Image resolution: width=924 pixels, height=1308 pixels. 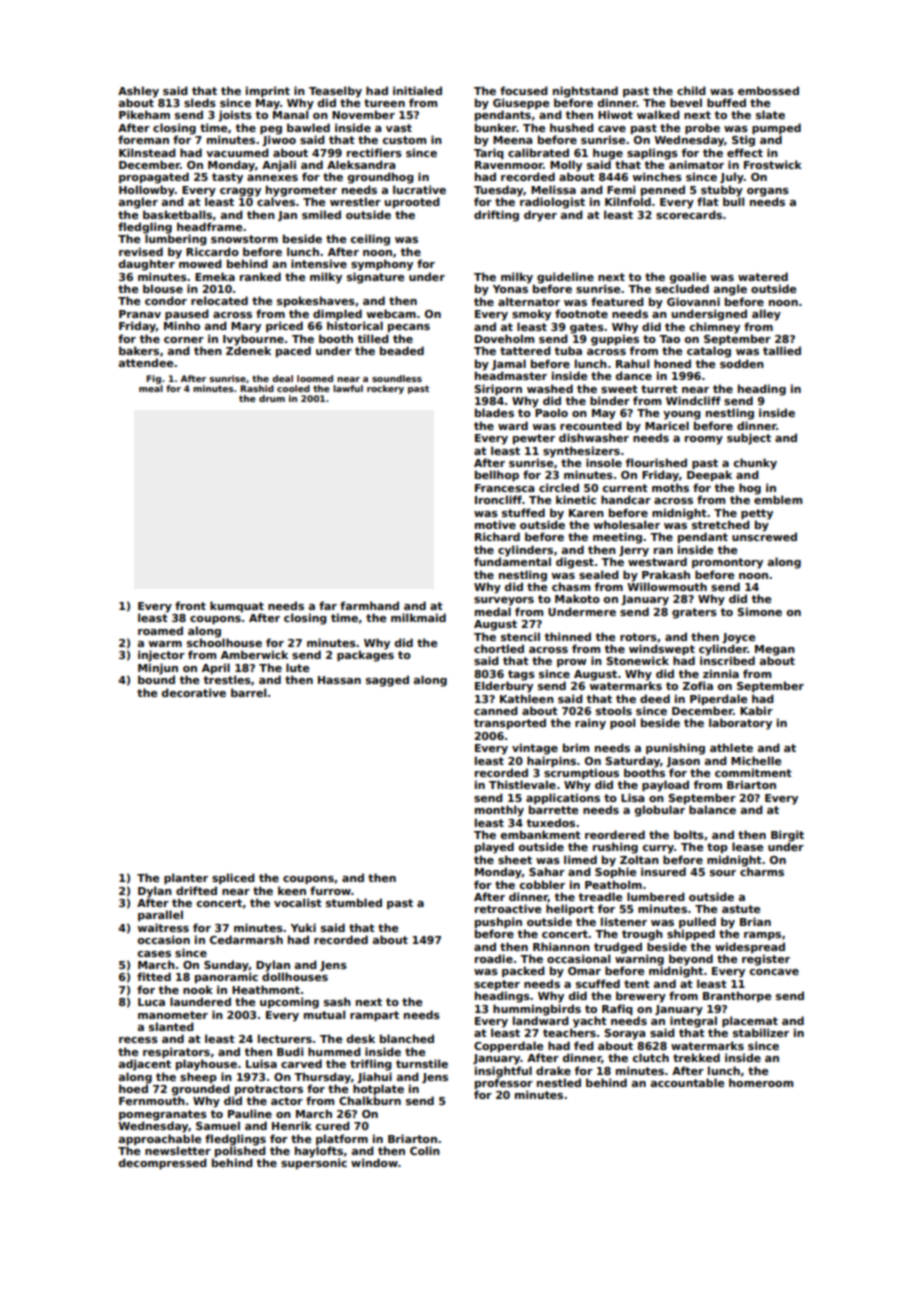 I want to click on Frostwick, so click(x=773, y=164).
